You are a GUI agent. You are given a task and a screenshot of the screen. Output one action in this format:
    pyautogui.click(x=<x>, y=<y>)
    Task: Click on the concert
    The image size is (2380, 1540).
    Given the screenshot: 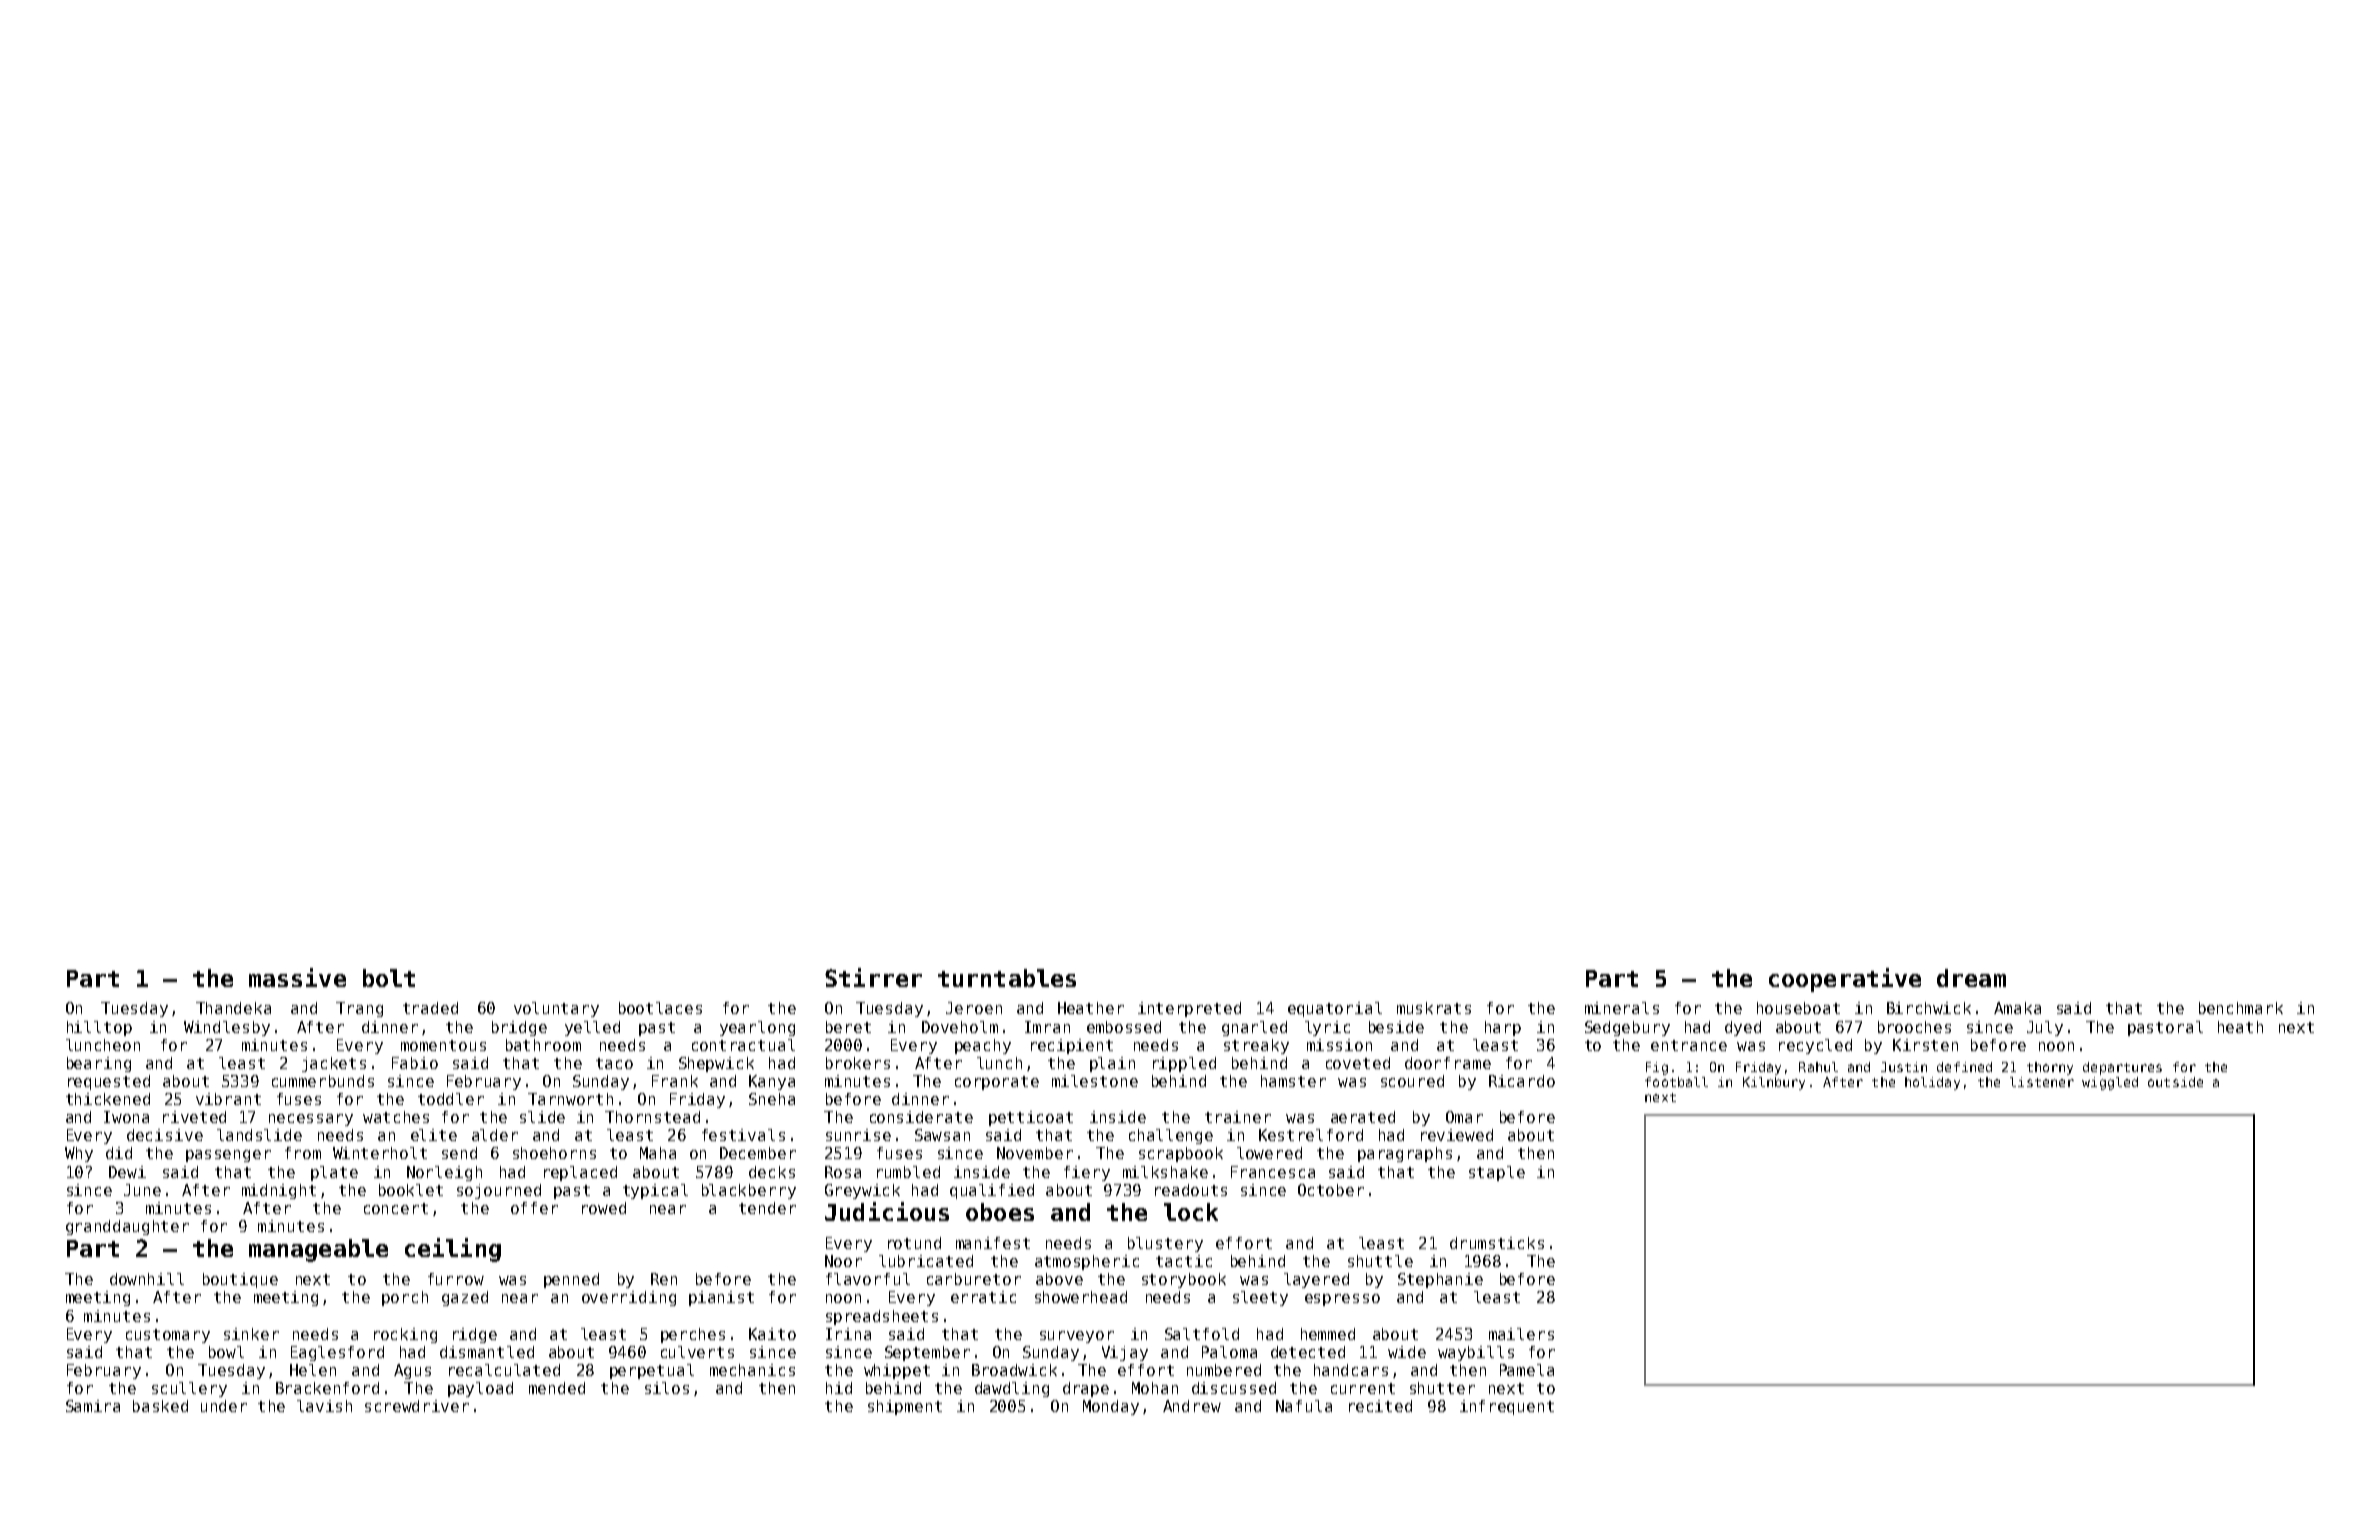 What is the action you would take?
    pyautogui.click(x=396, y=1208)
